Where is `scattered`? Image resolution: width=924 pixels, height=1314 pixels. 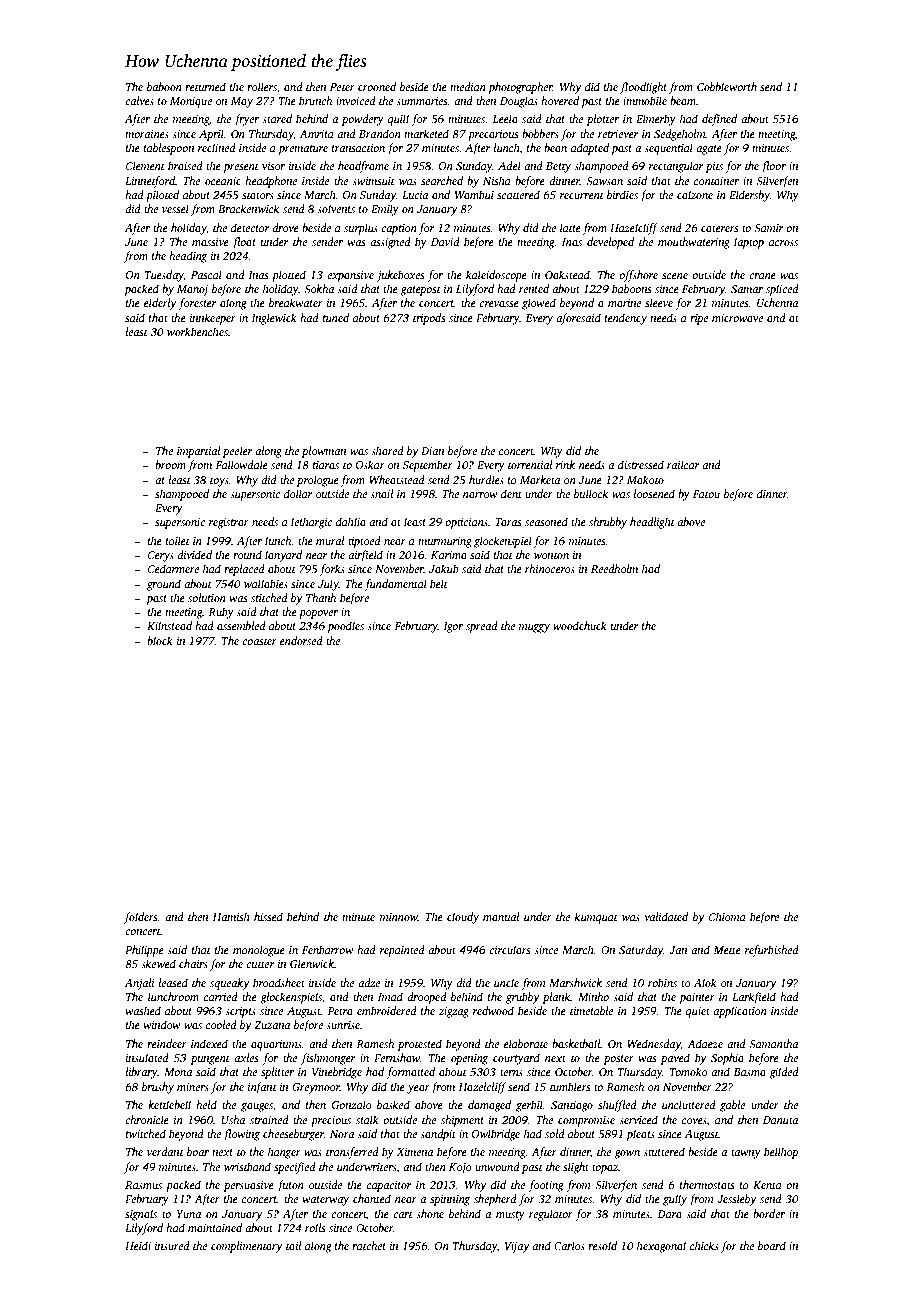
scattered is located at coordinates (518, 194).
